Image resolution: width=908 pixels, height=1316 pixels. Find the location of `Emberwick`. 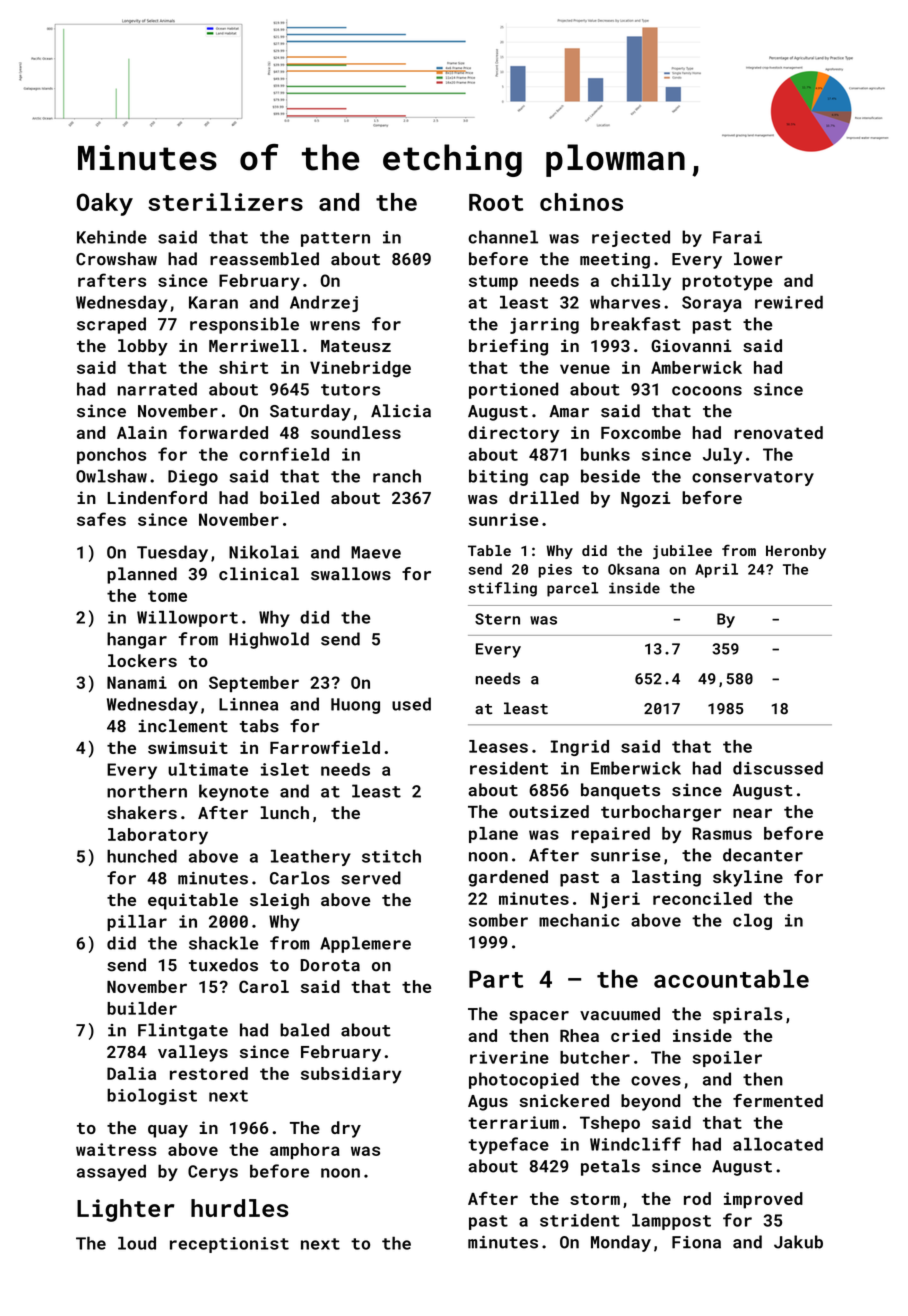

Emberwick is located at coordinates (636, 768).
